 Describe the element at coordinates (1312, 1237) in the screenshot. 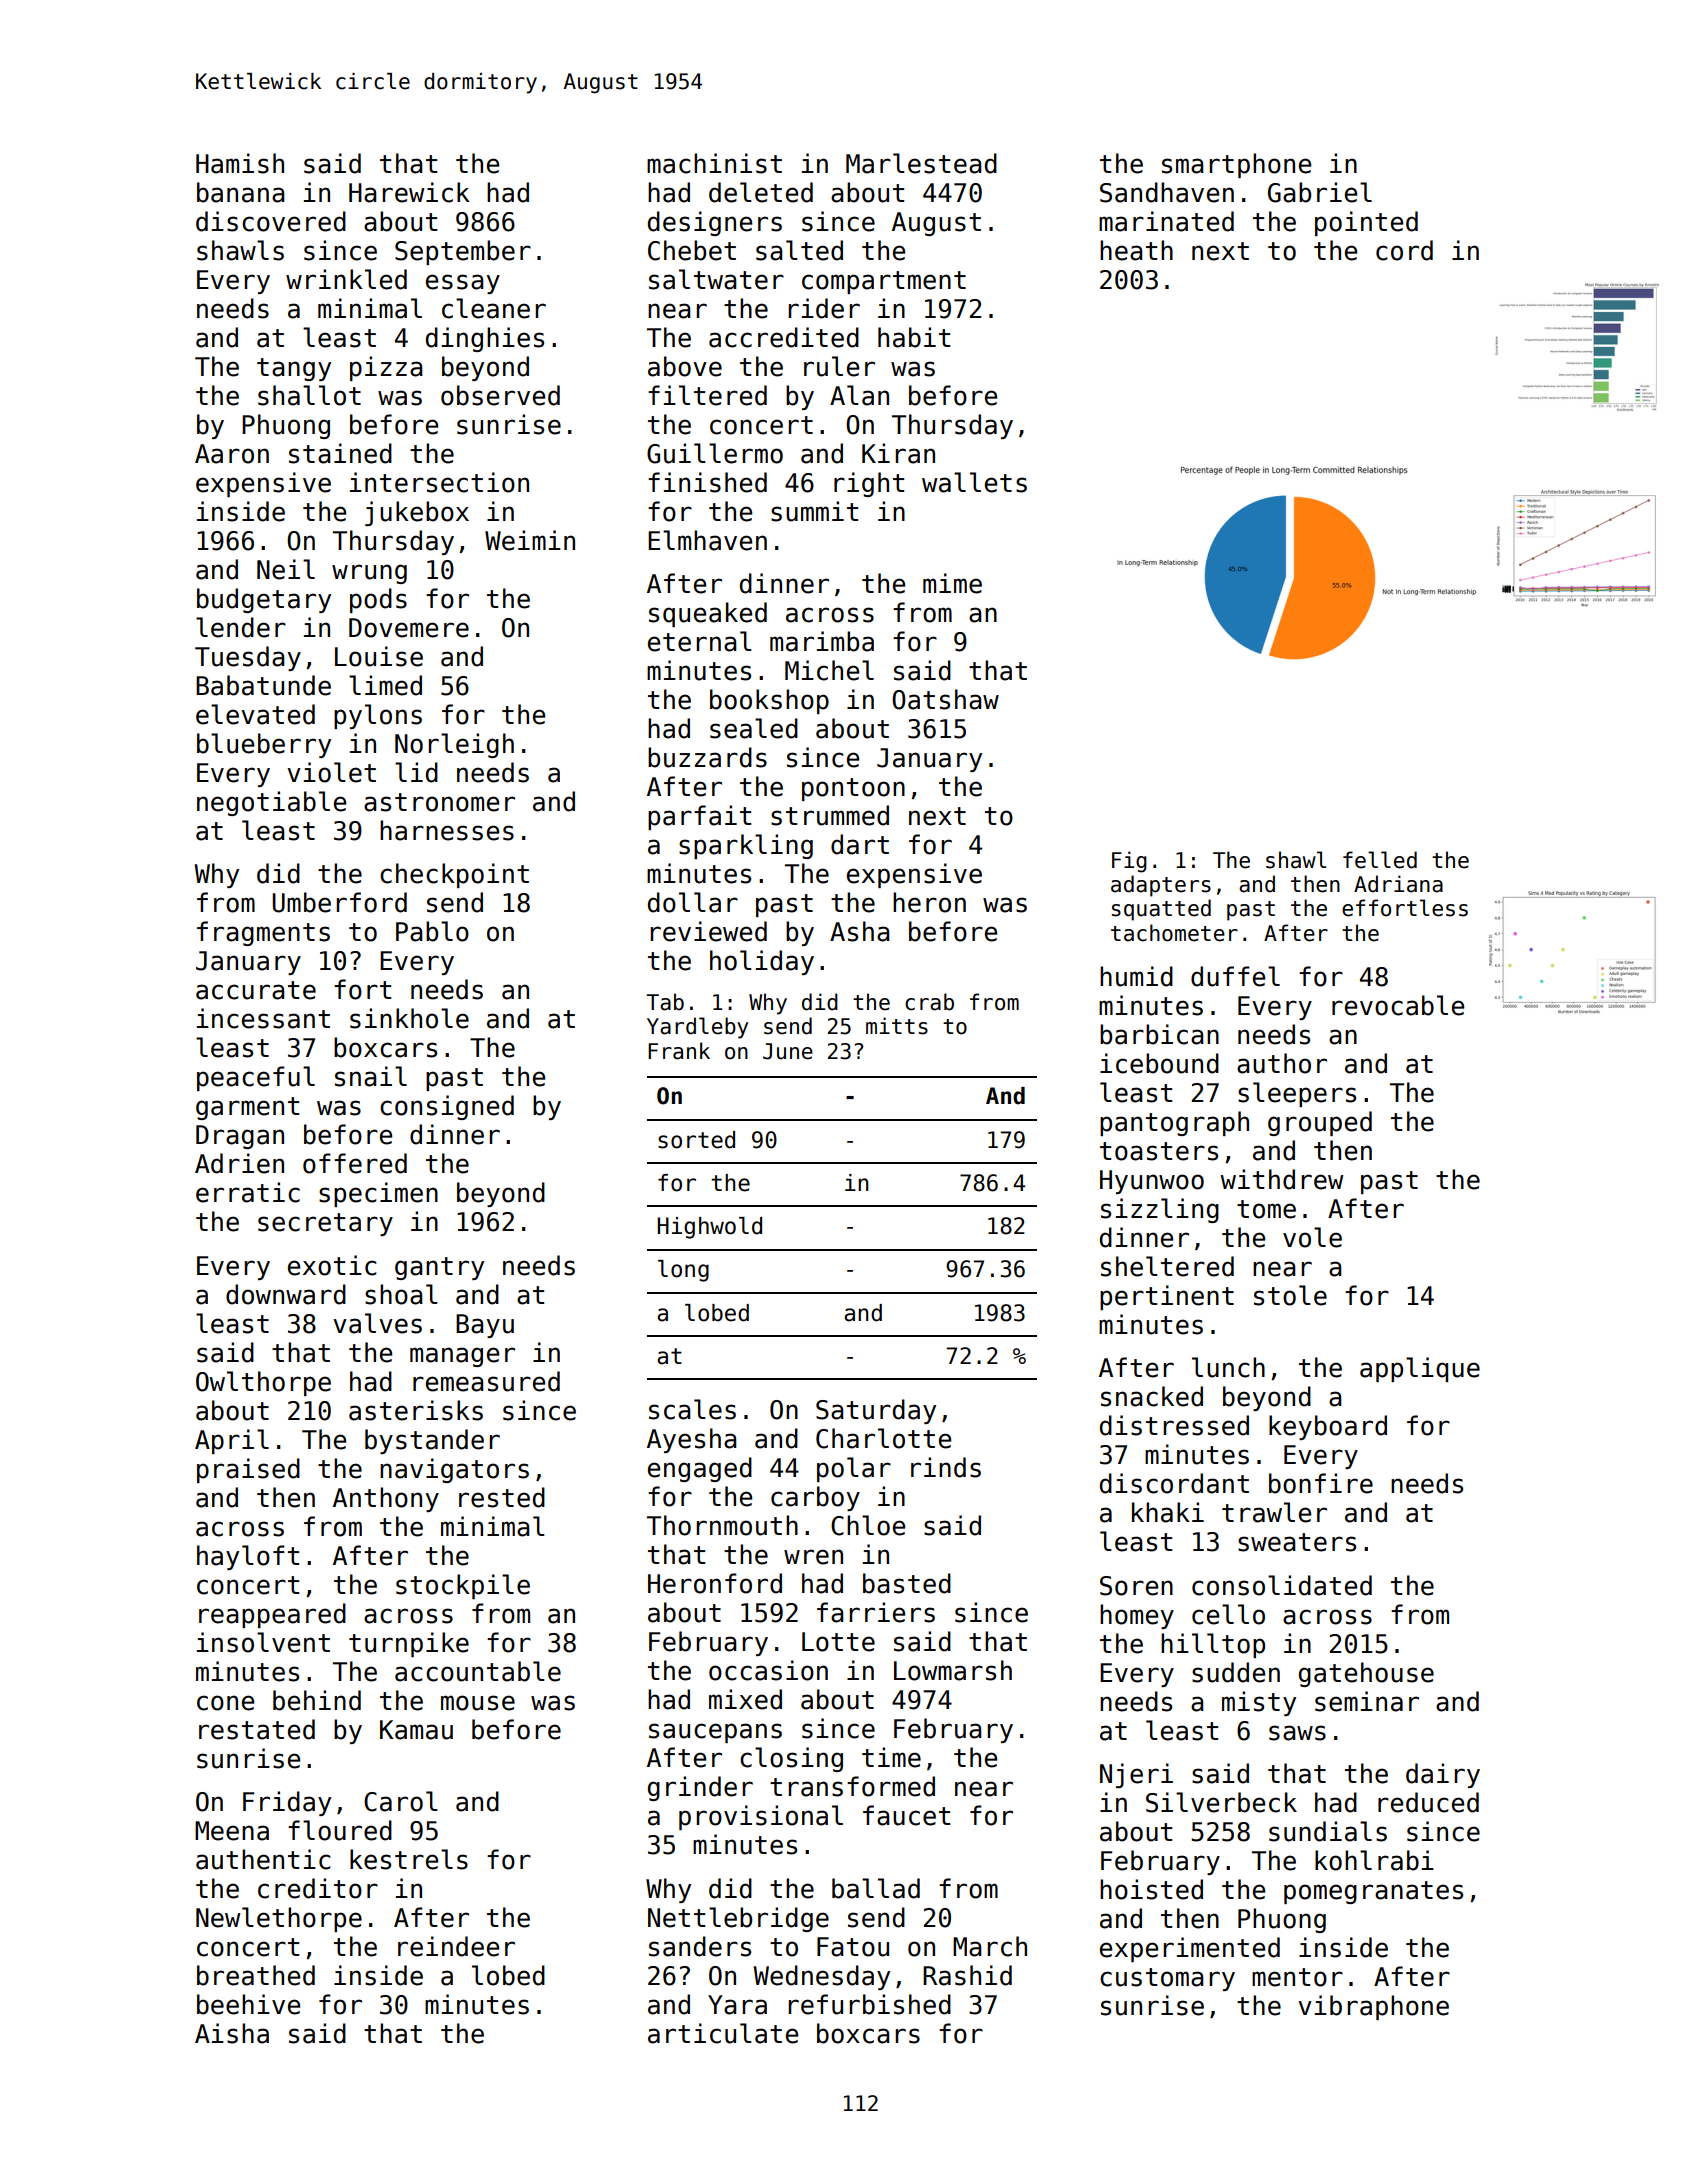

I see `vole` at that location.
